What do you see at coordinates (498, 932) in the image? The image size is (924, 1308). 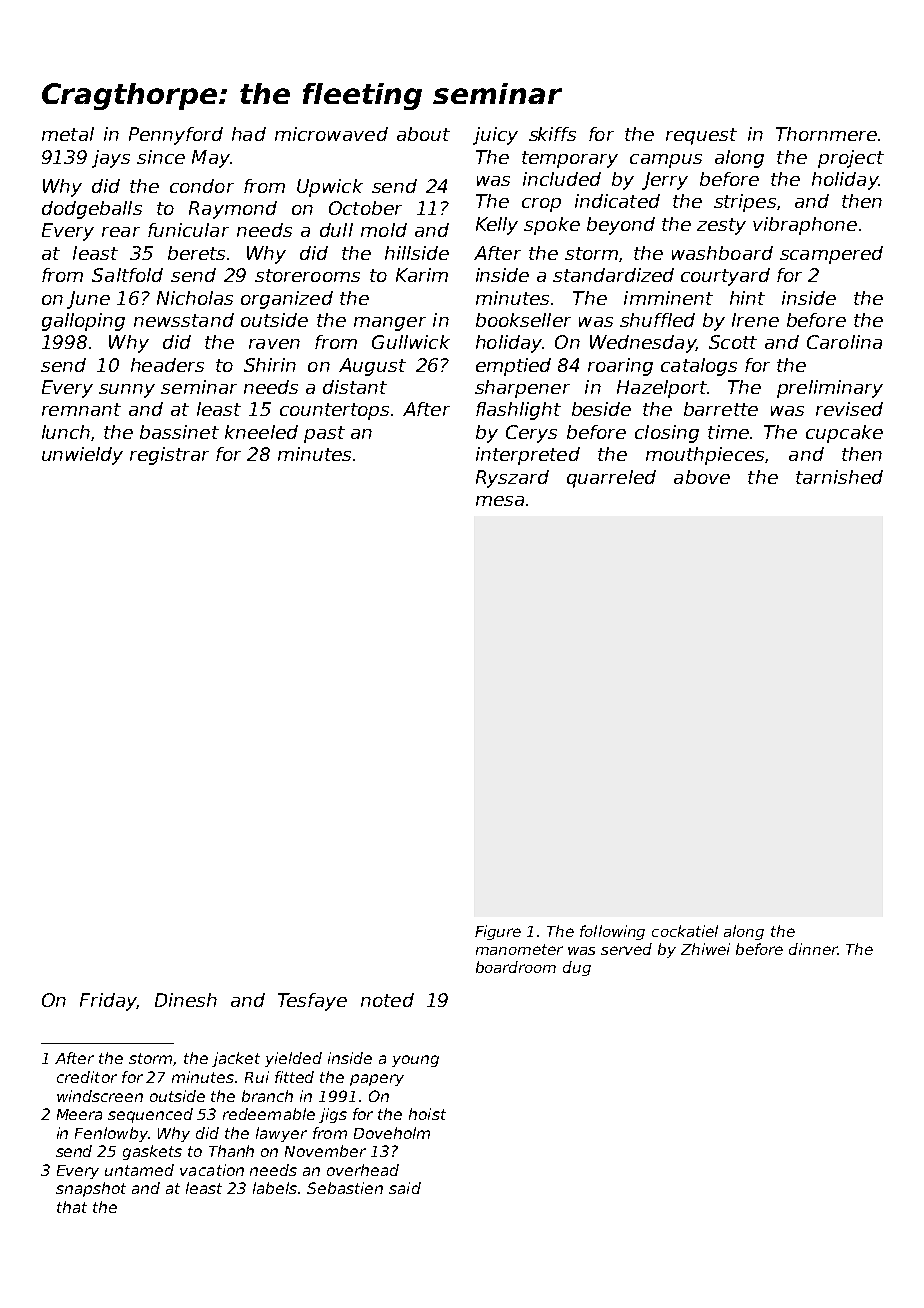 I see `Figure` at bounding box center [498, 932].
